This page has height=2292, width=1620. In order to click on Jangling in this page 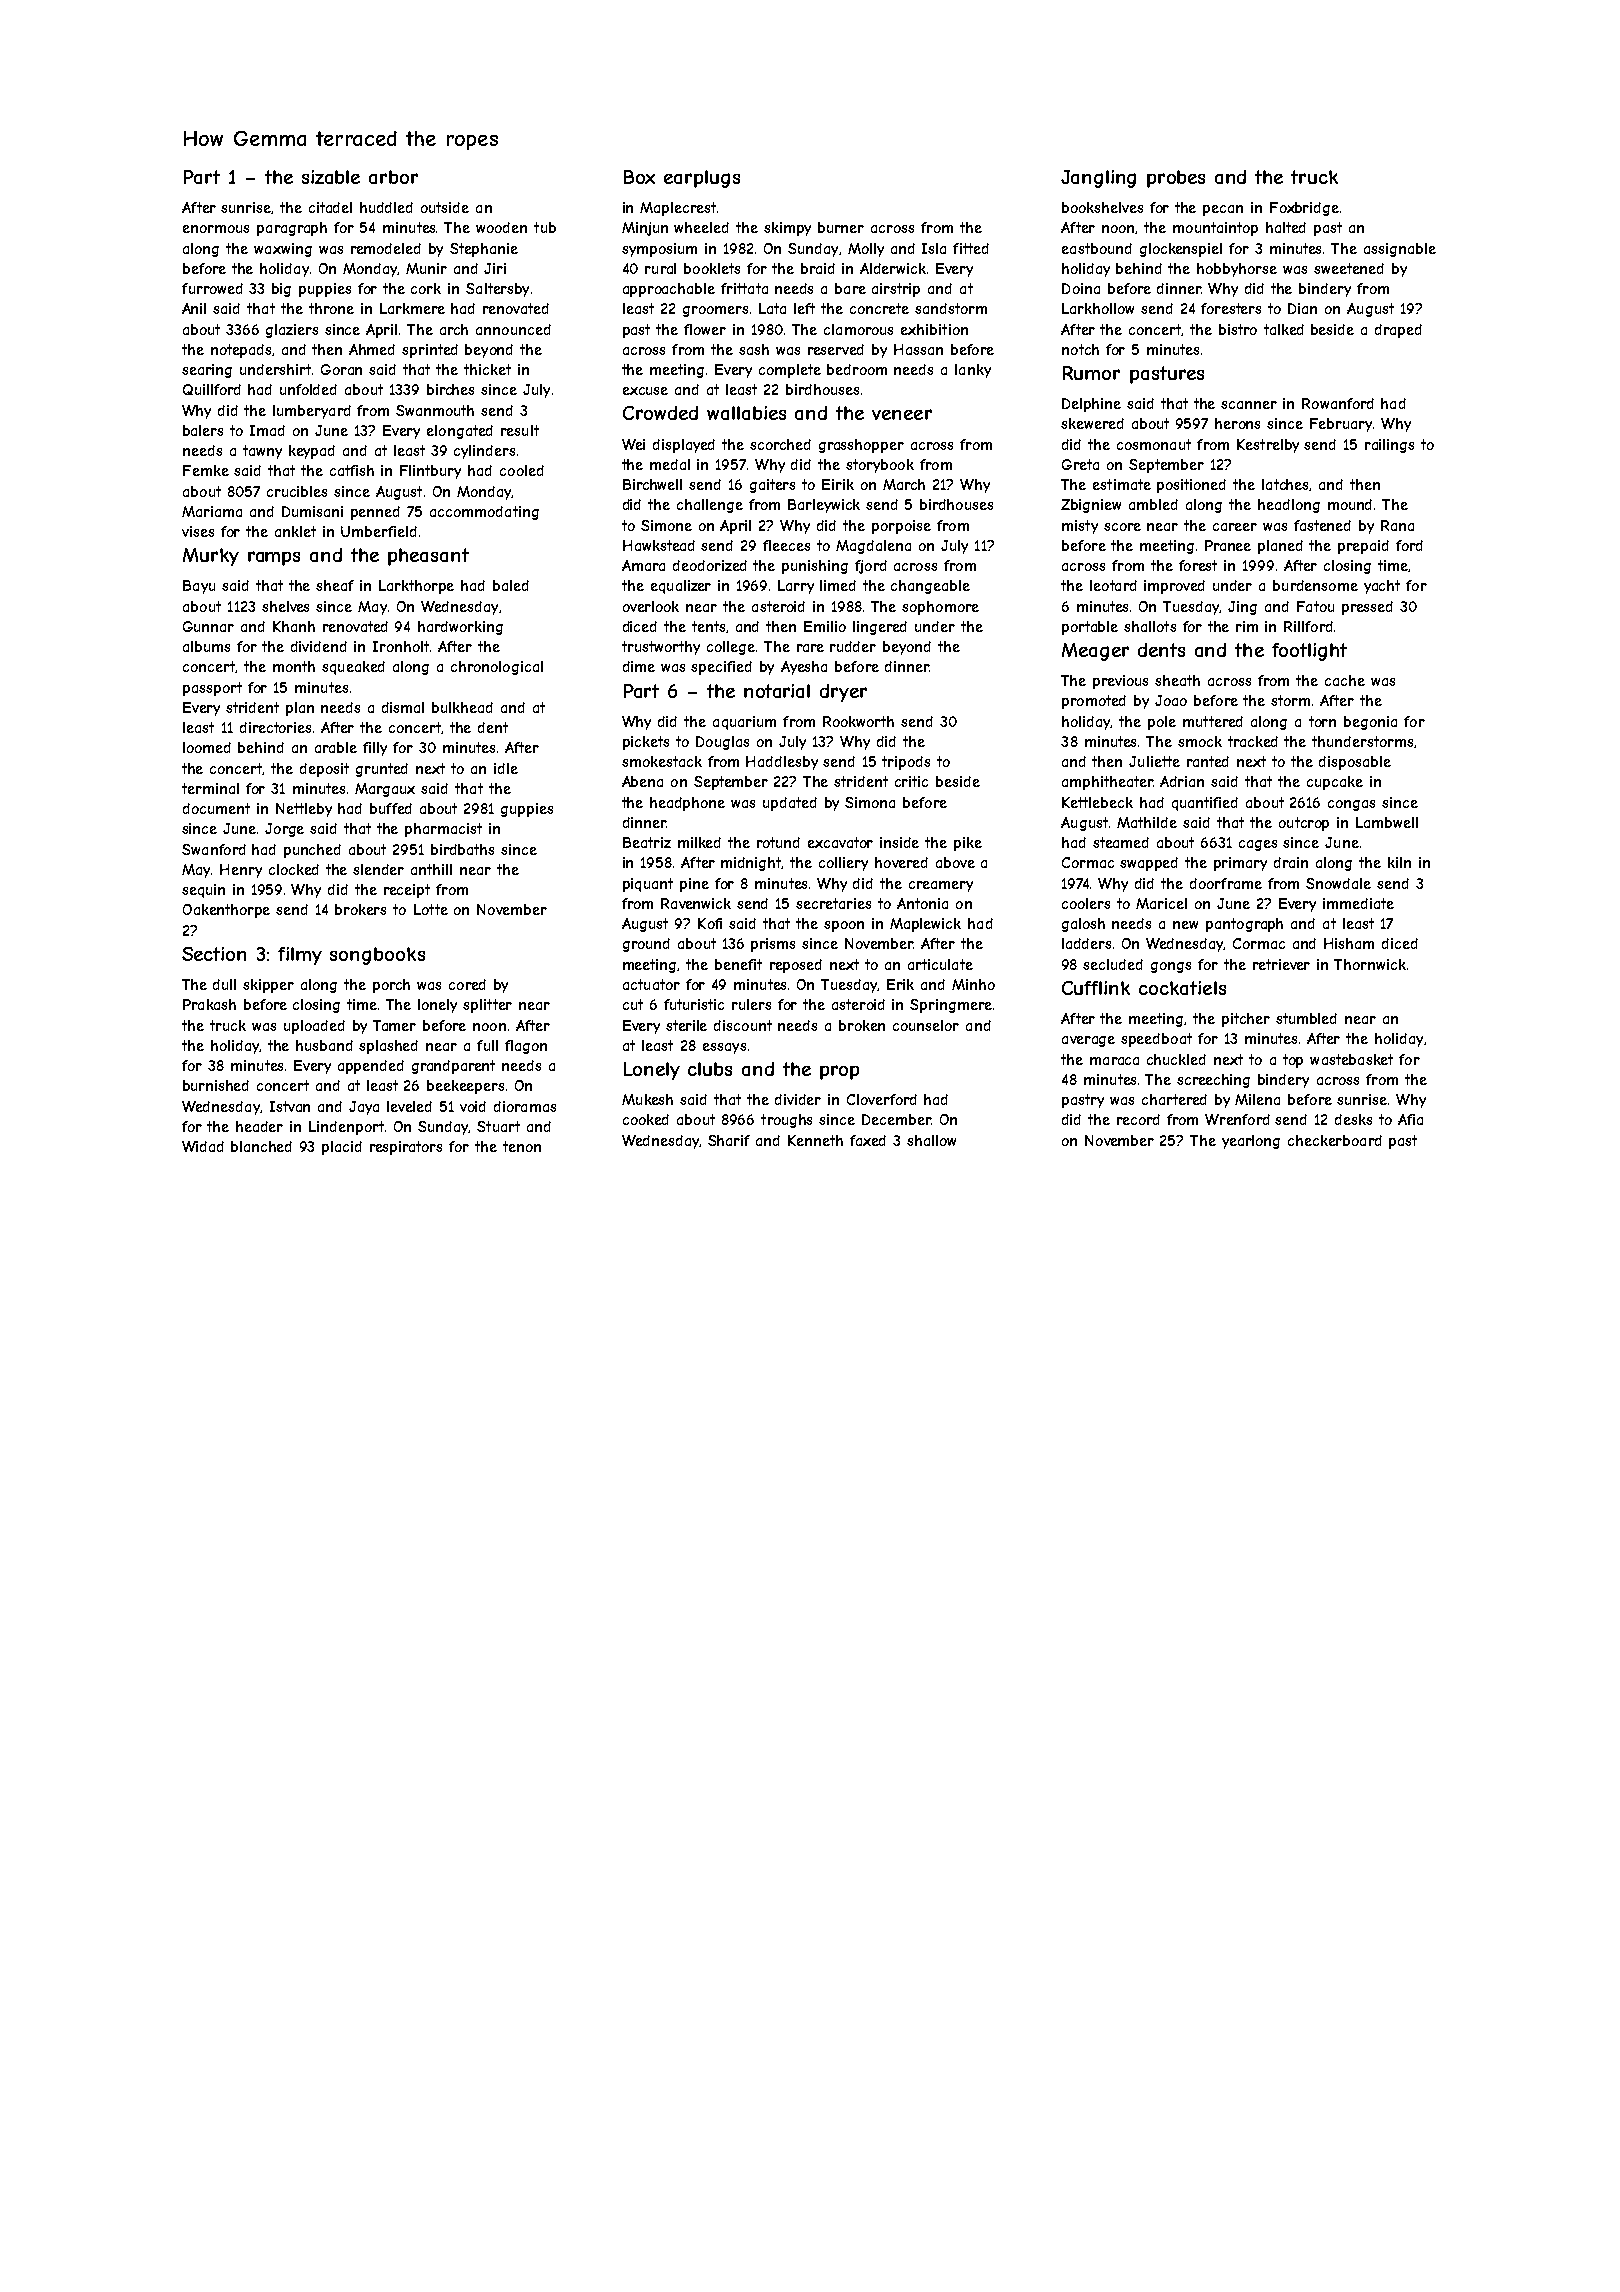, I will do `click(1098, 179)`.
